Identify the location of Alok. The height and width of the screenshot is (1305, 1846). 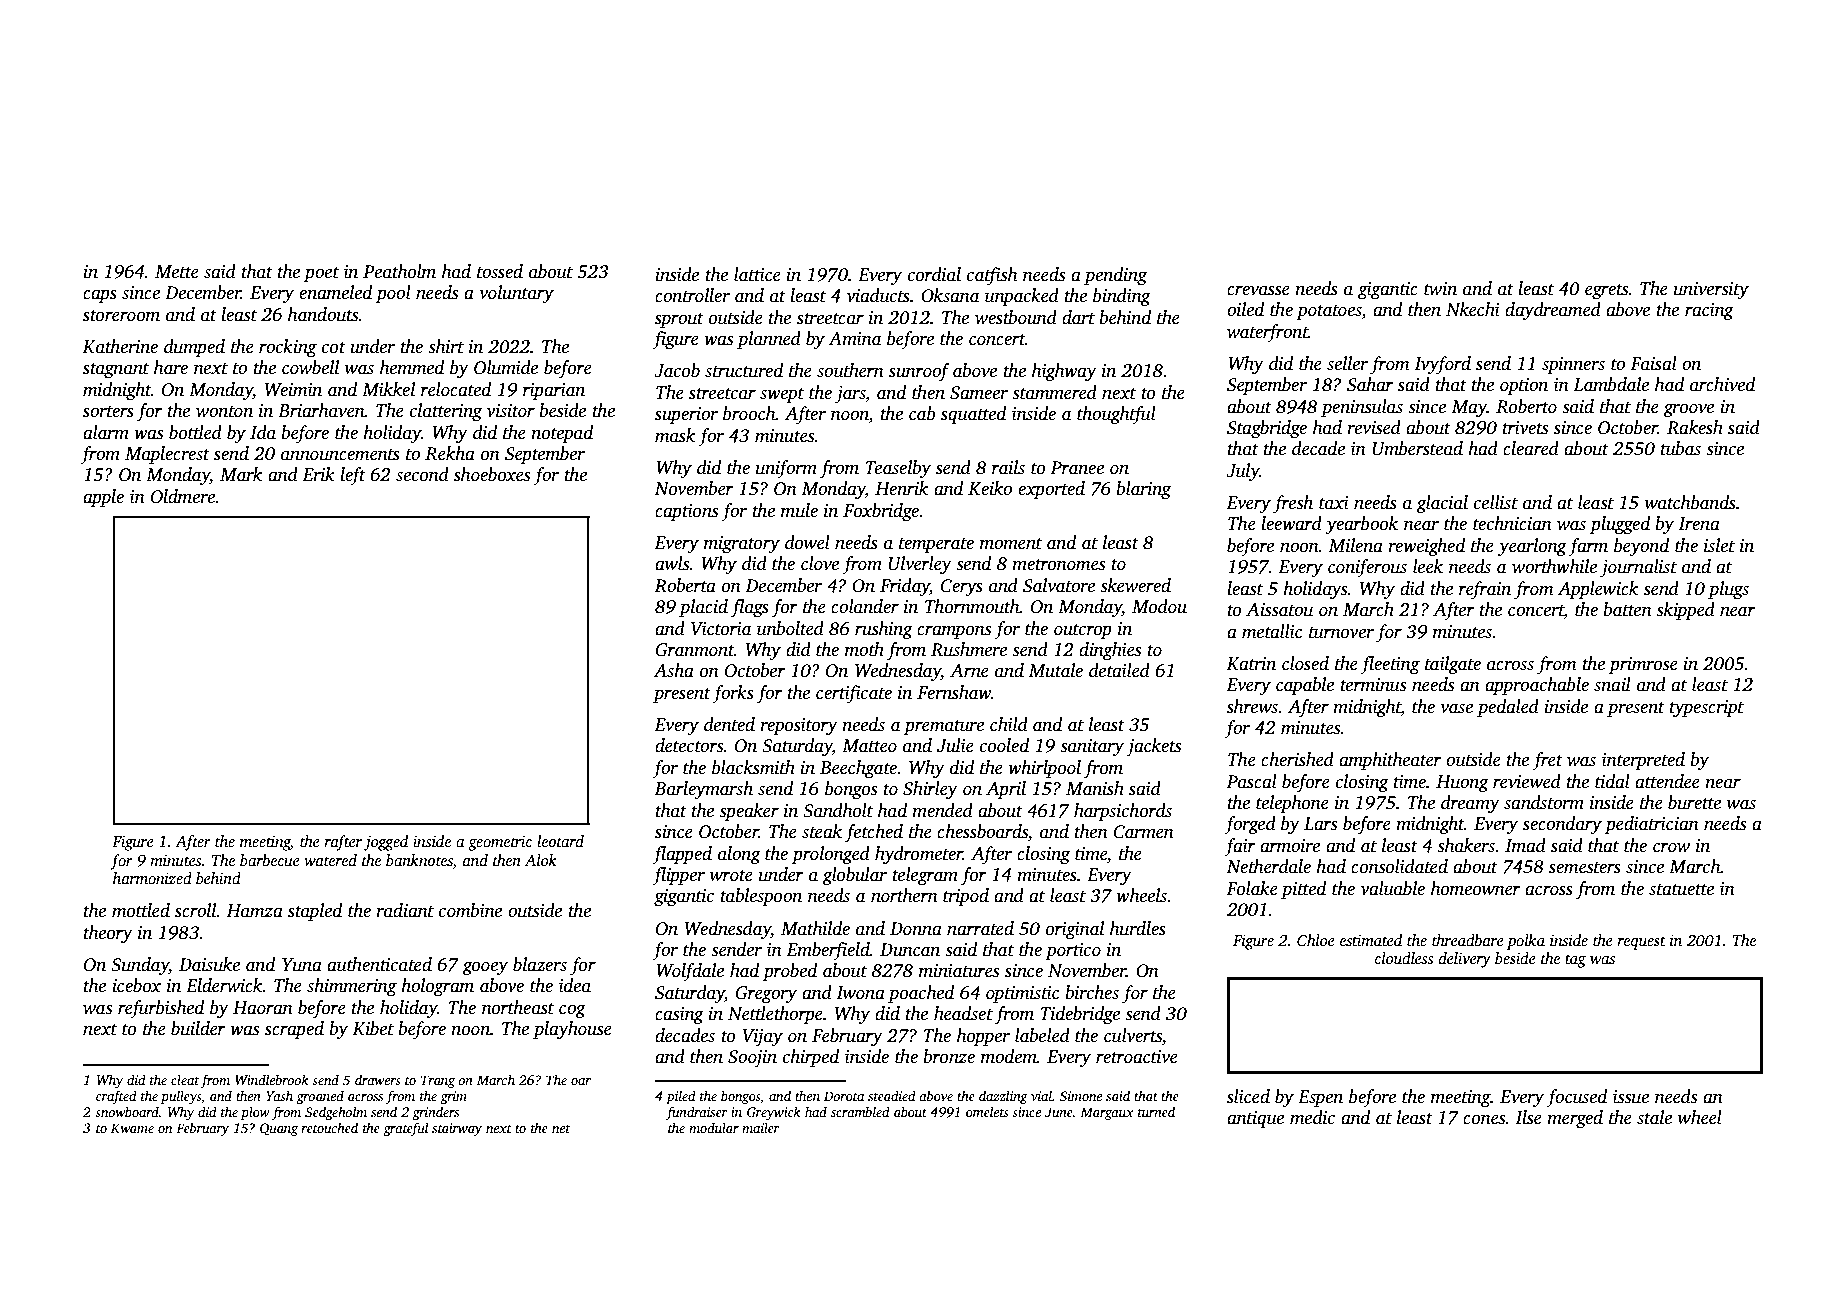
(541, 860).
